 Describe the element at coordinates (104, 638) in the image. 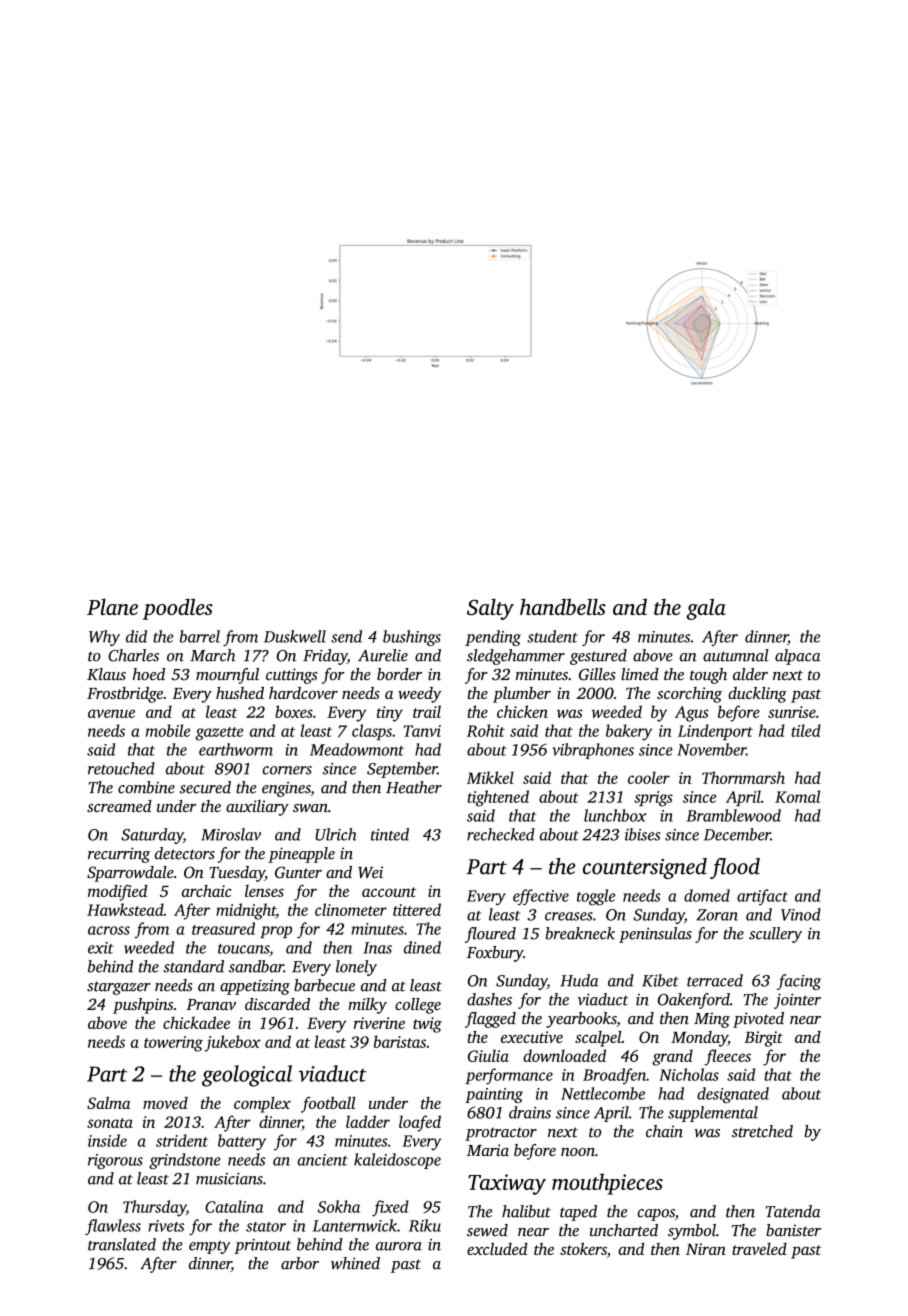

I see `Why` at that location.
